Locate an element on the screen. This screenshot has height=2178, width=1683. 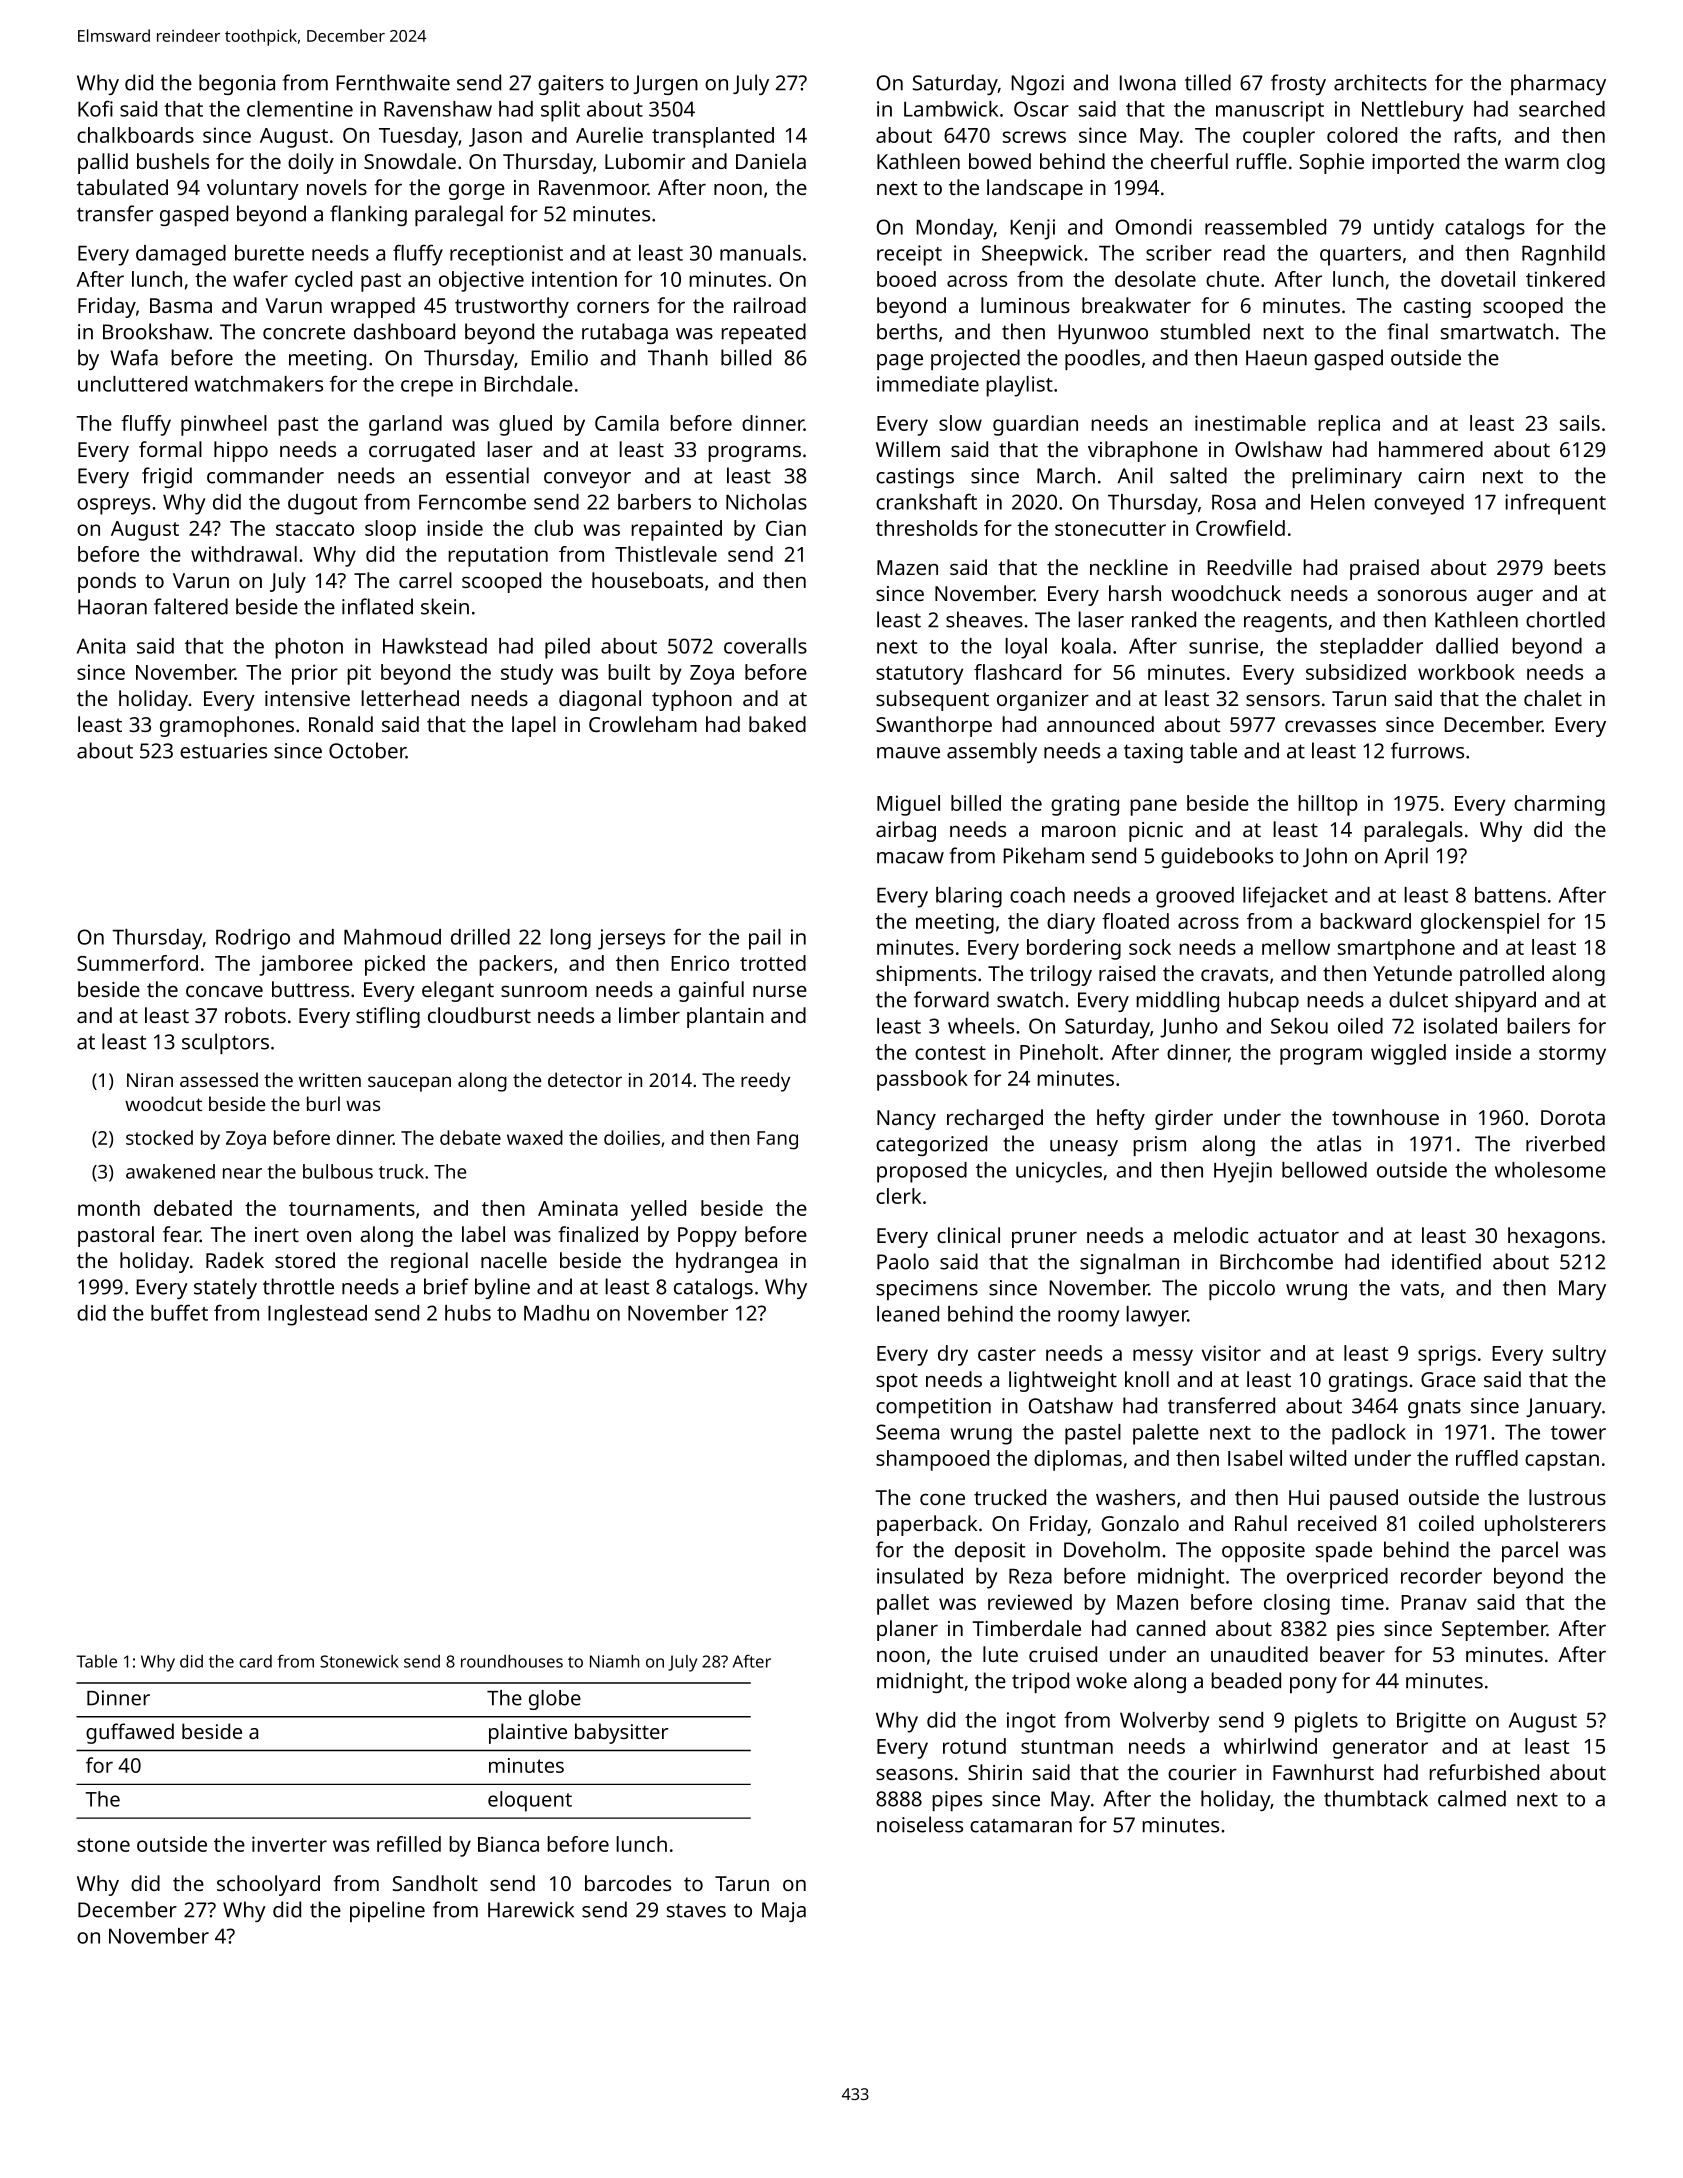
clinical is located at coordinates (968, 1235).
